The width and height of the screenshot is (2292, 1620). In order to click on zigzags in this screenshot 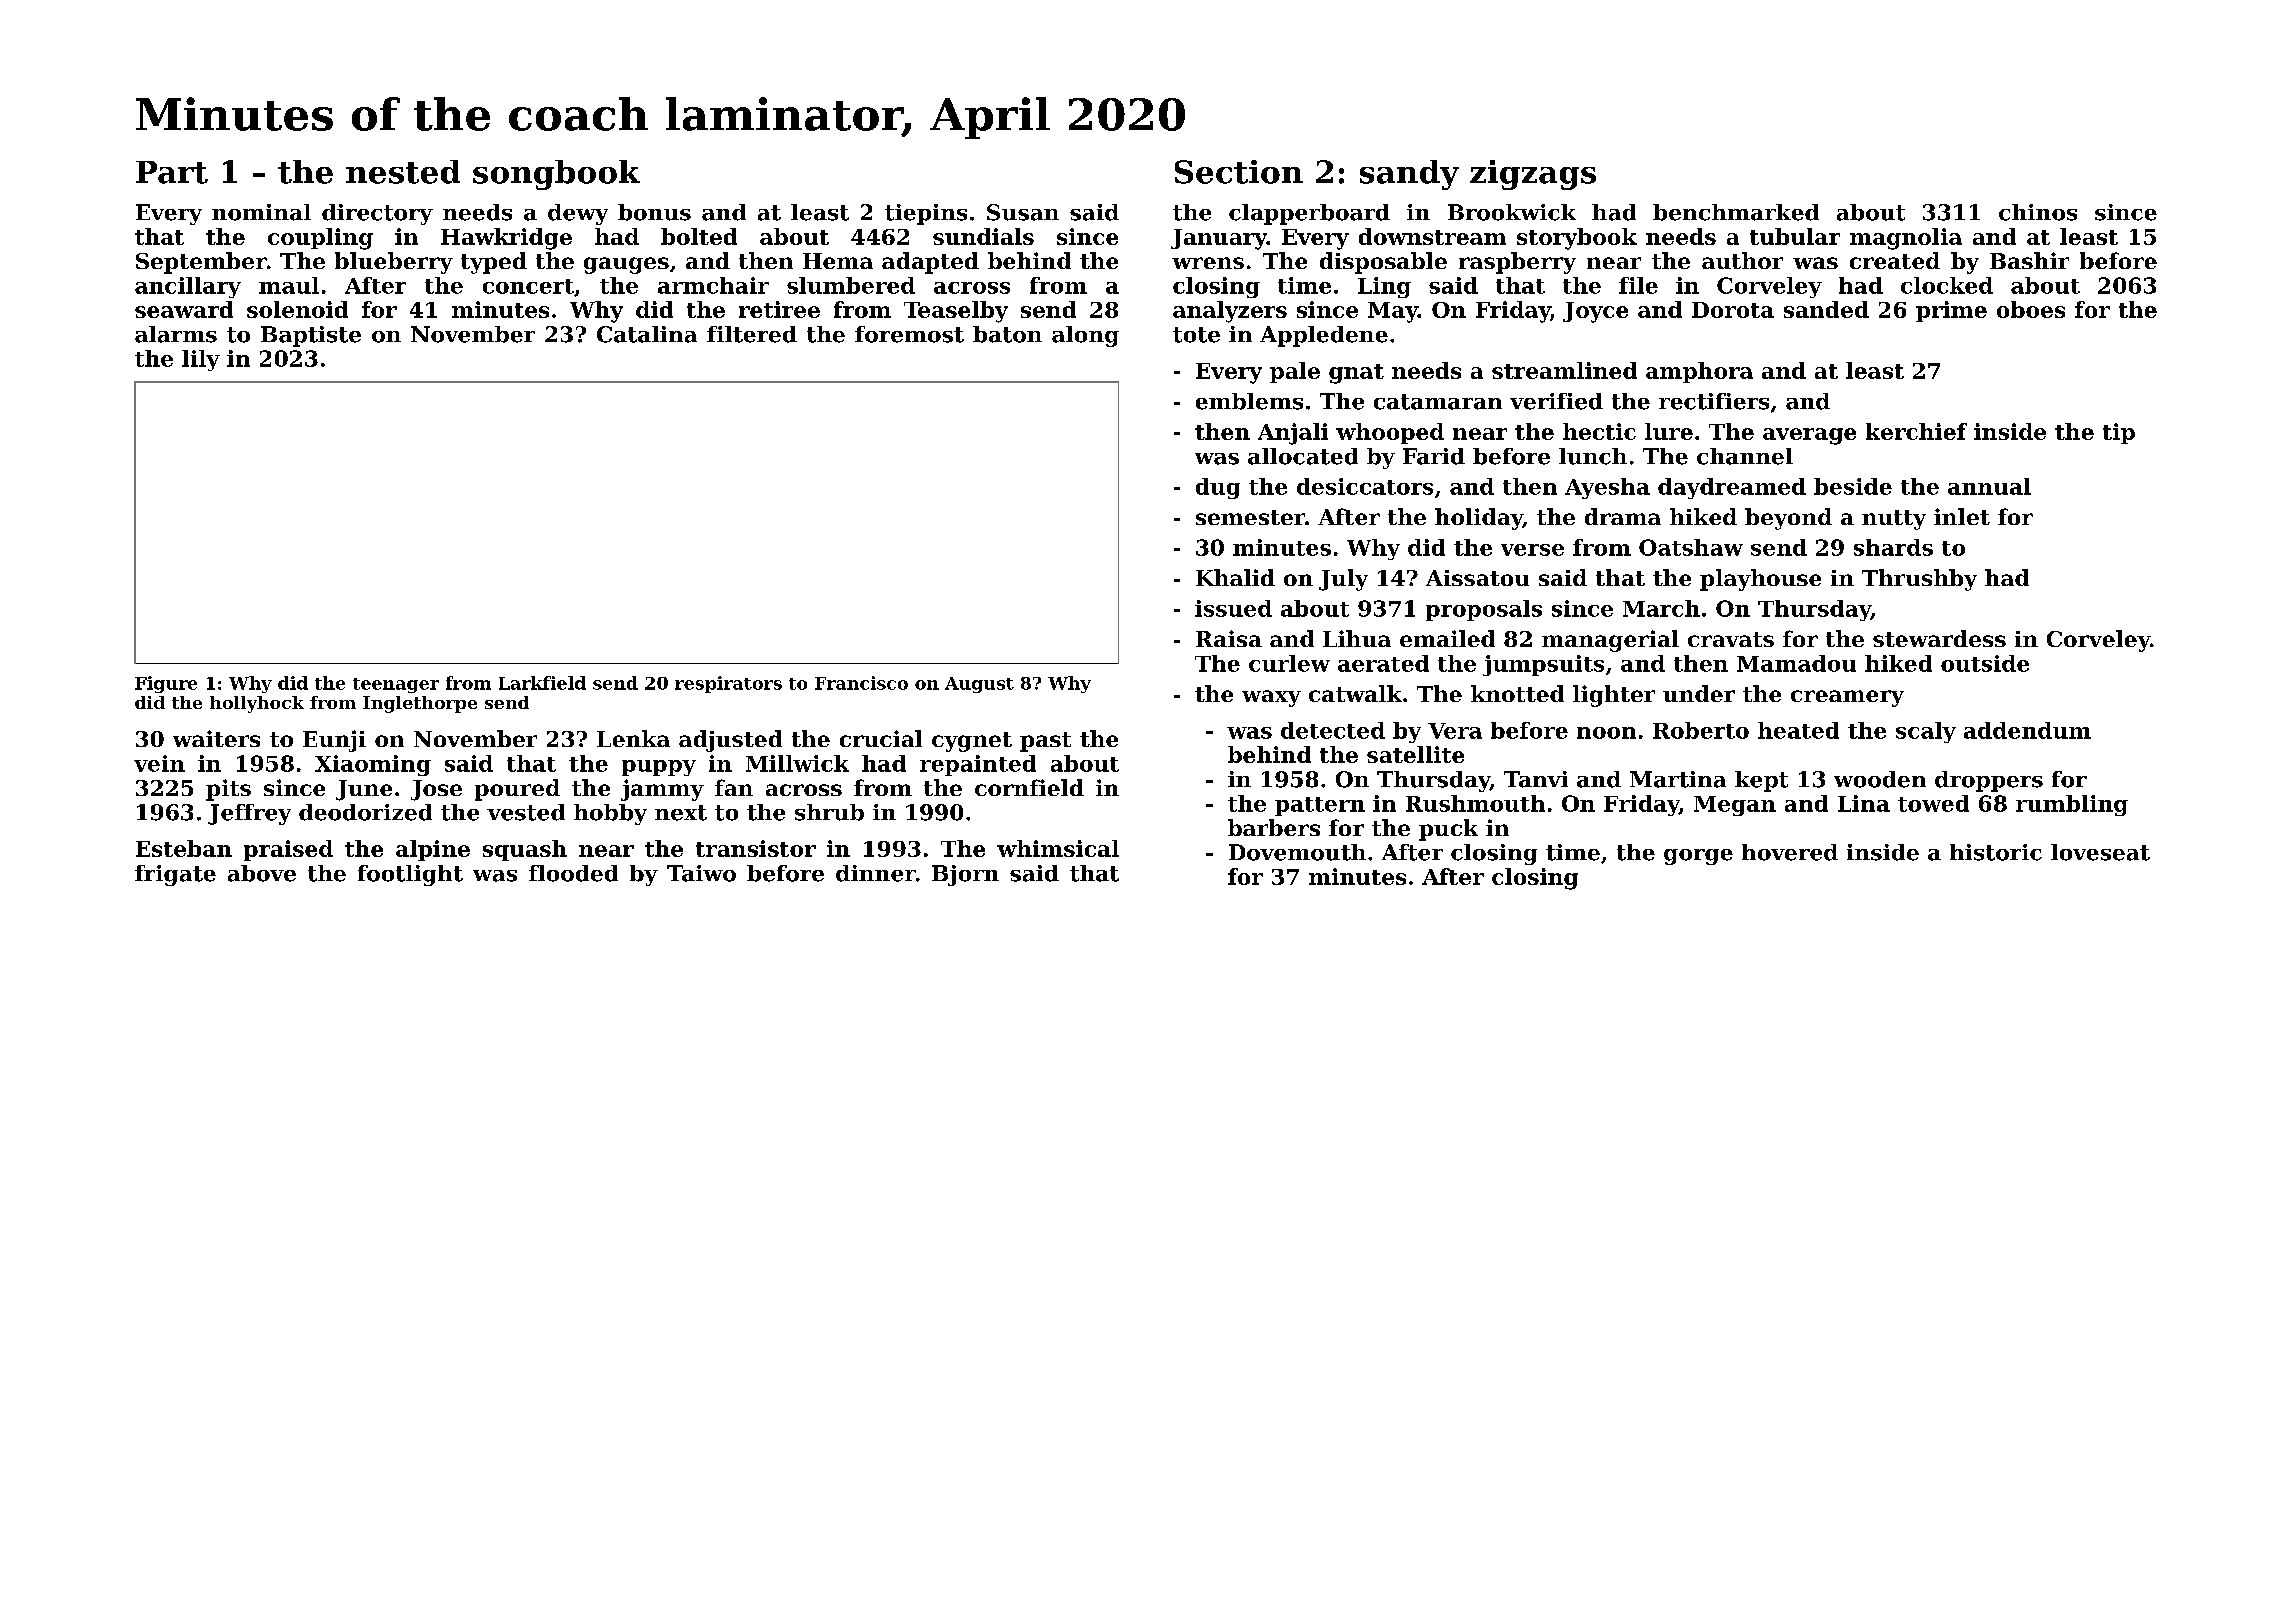, I will do `click(1533, 175)`.
